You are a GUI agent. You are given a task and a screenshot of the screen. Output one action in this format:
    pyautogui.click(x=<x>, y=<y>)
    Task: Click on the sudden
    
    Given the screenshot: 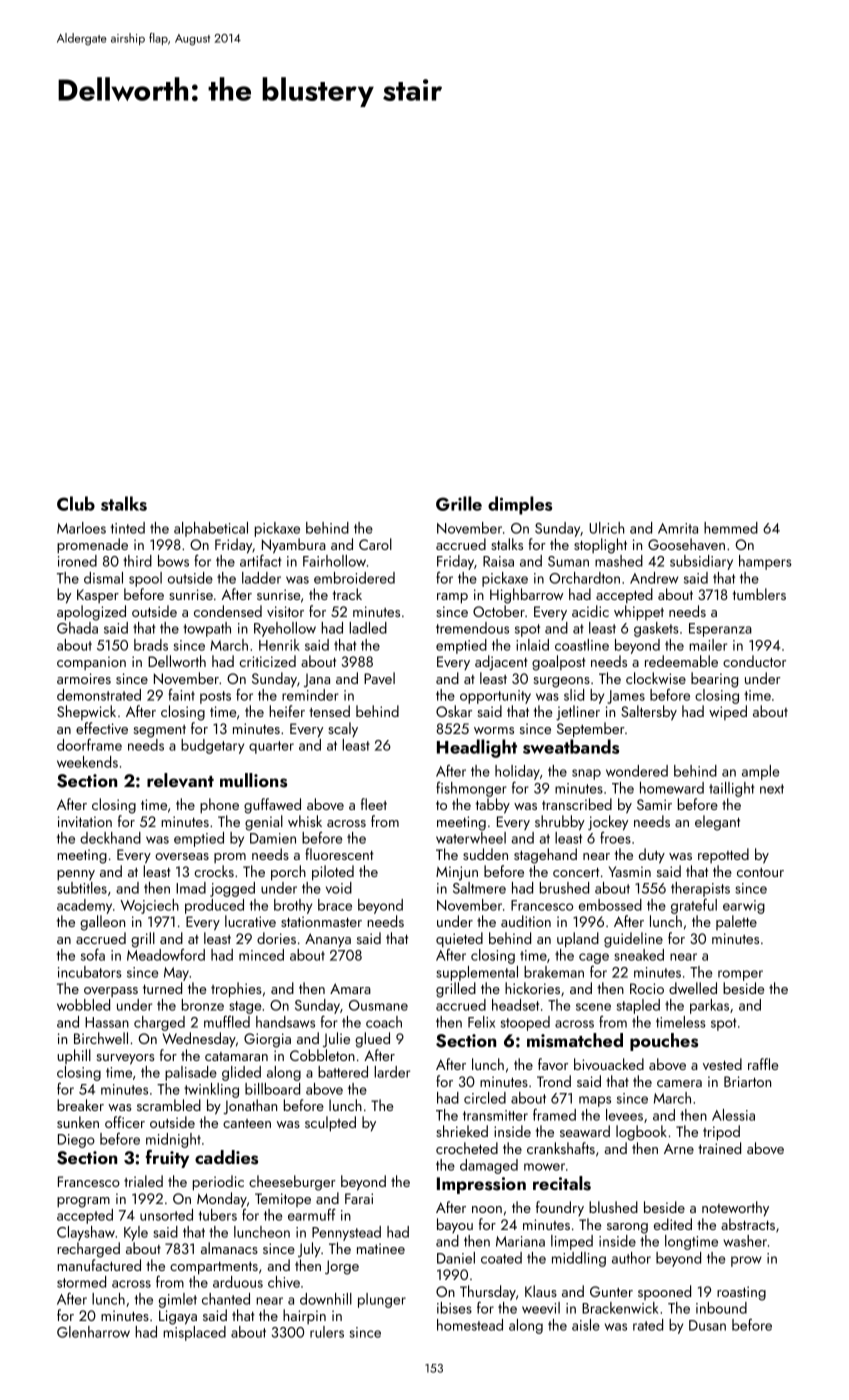 What is the action you would take?
    pyautogui.click(x=485, y=854)
